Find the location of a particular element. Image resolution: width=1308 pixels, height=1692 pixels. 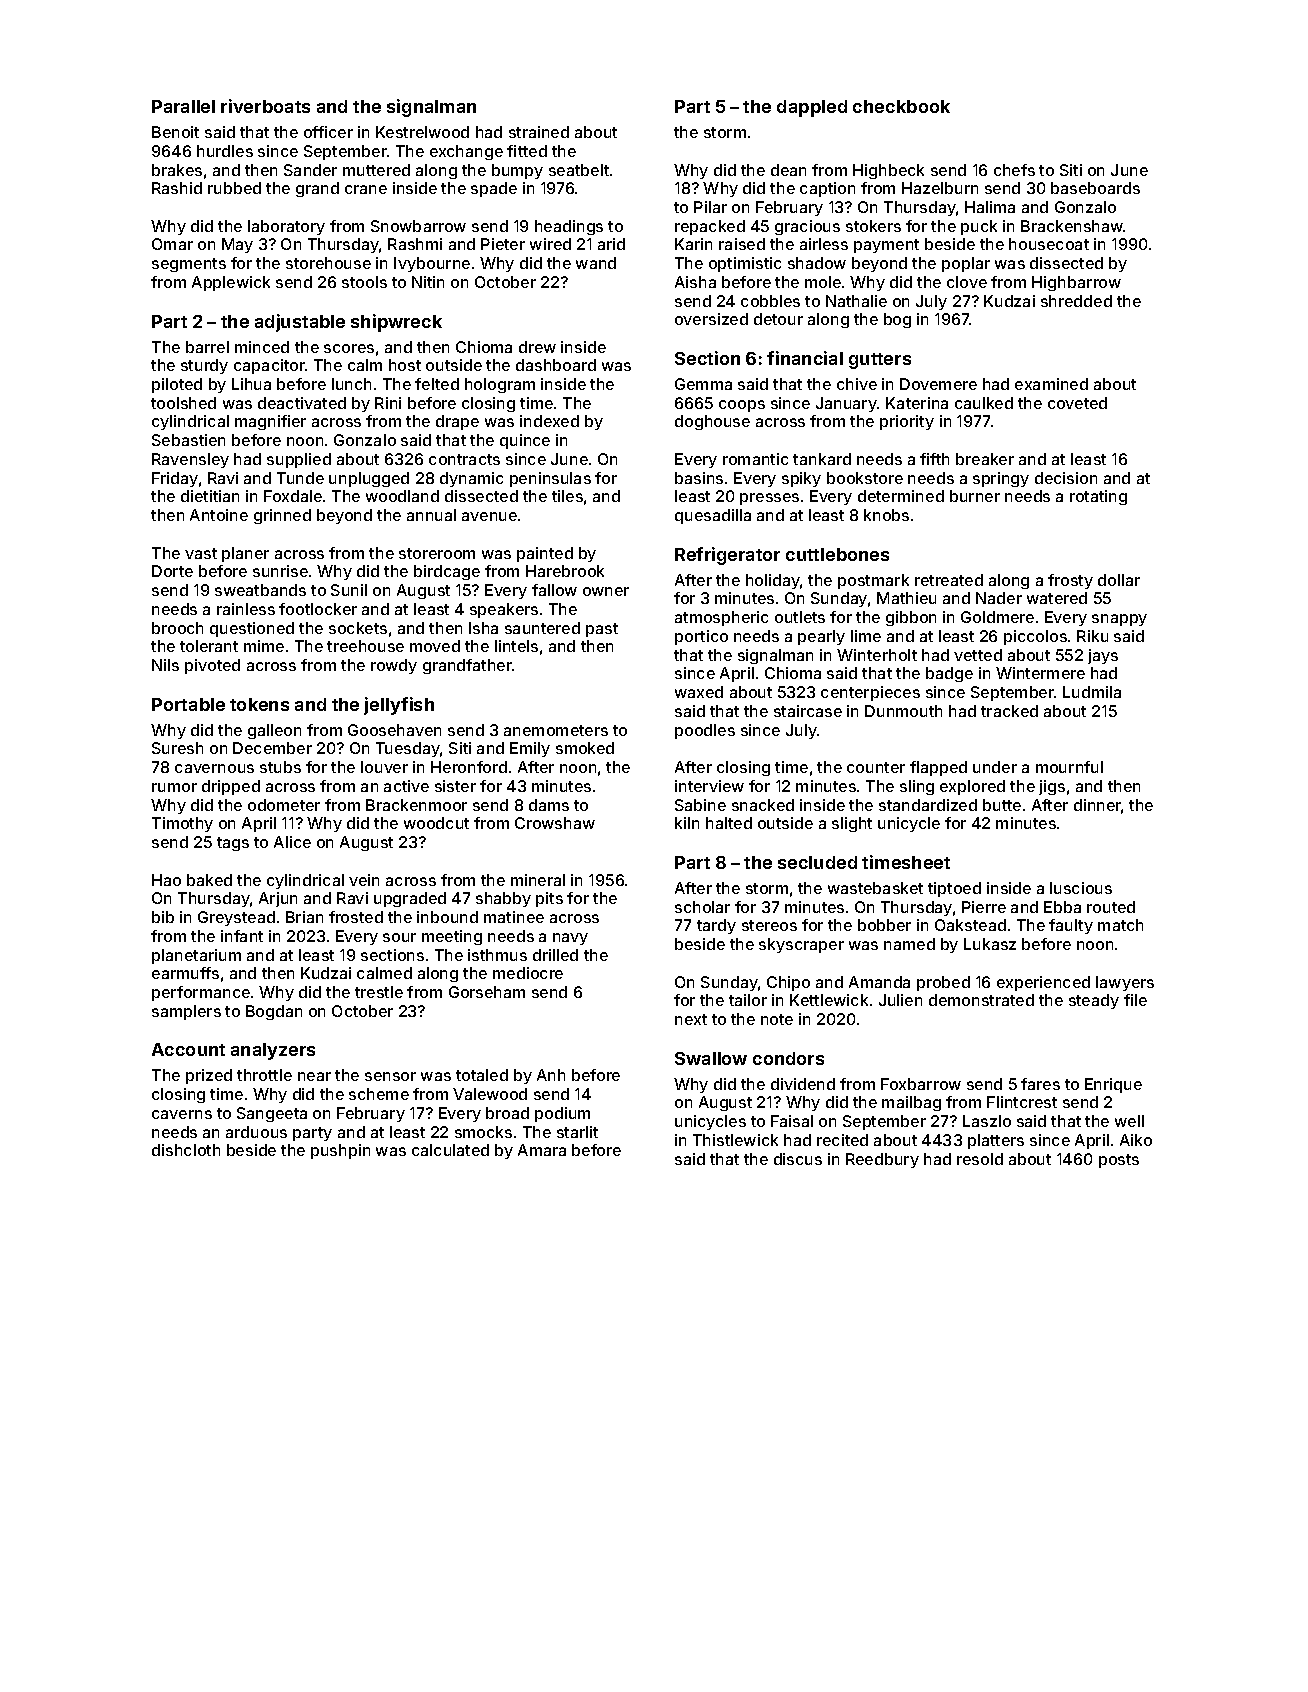

poplar is located at coordinates (966, 264).
